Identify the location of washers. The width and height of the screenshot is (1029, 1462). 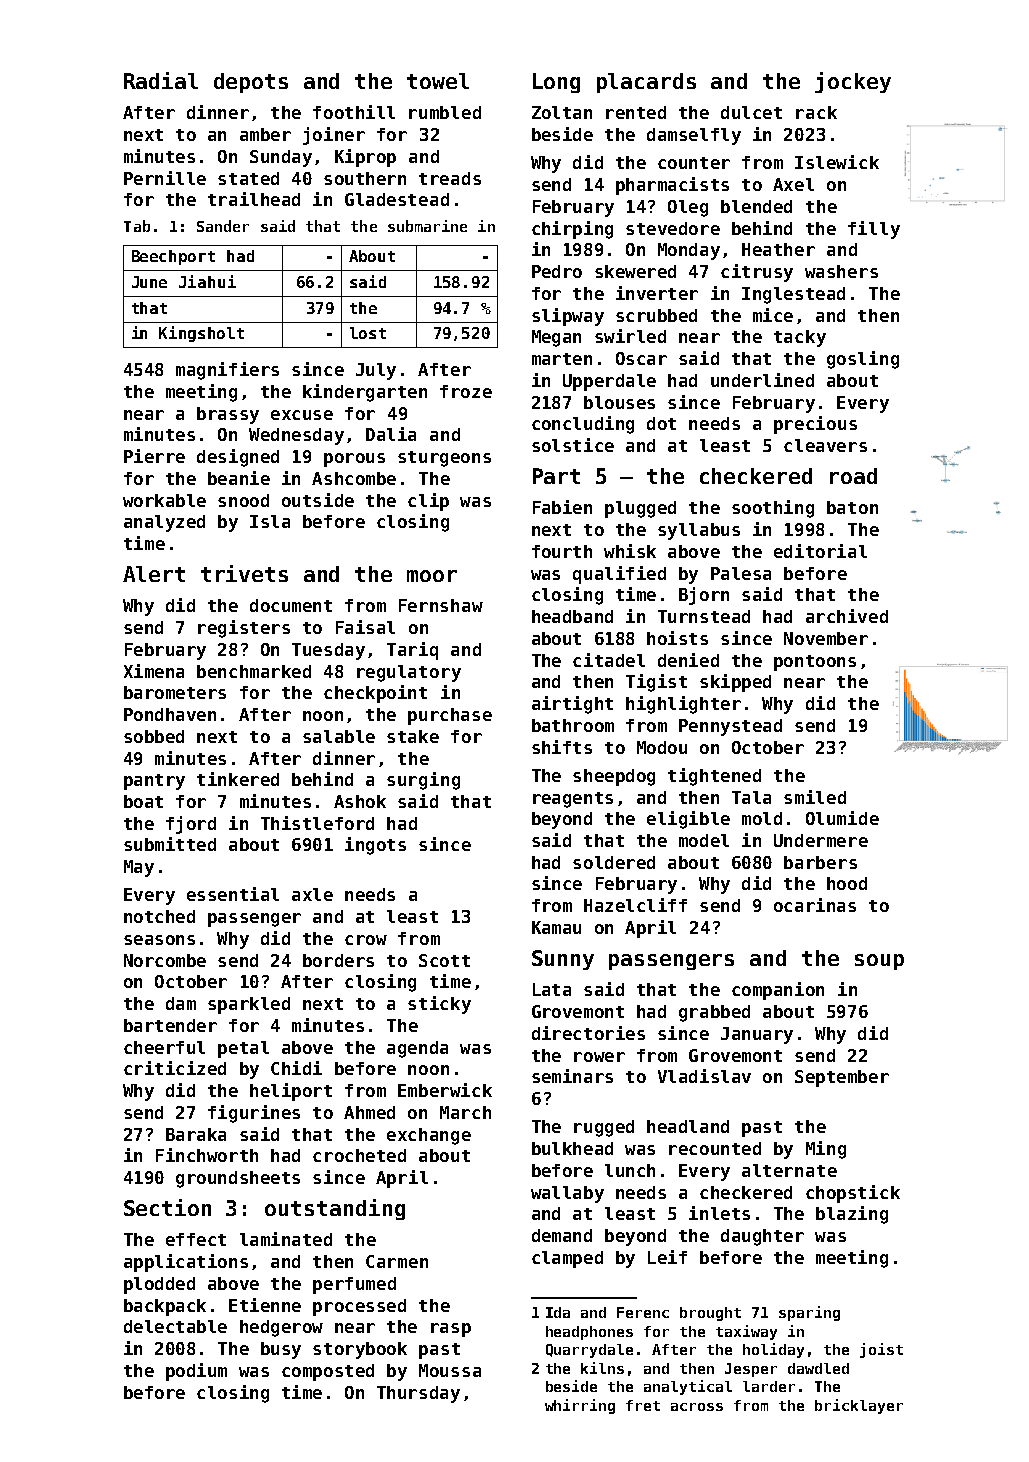
(841, 271).
